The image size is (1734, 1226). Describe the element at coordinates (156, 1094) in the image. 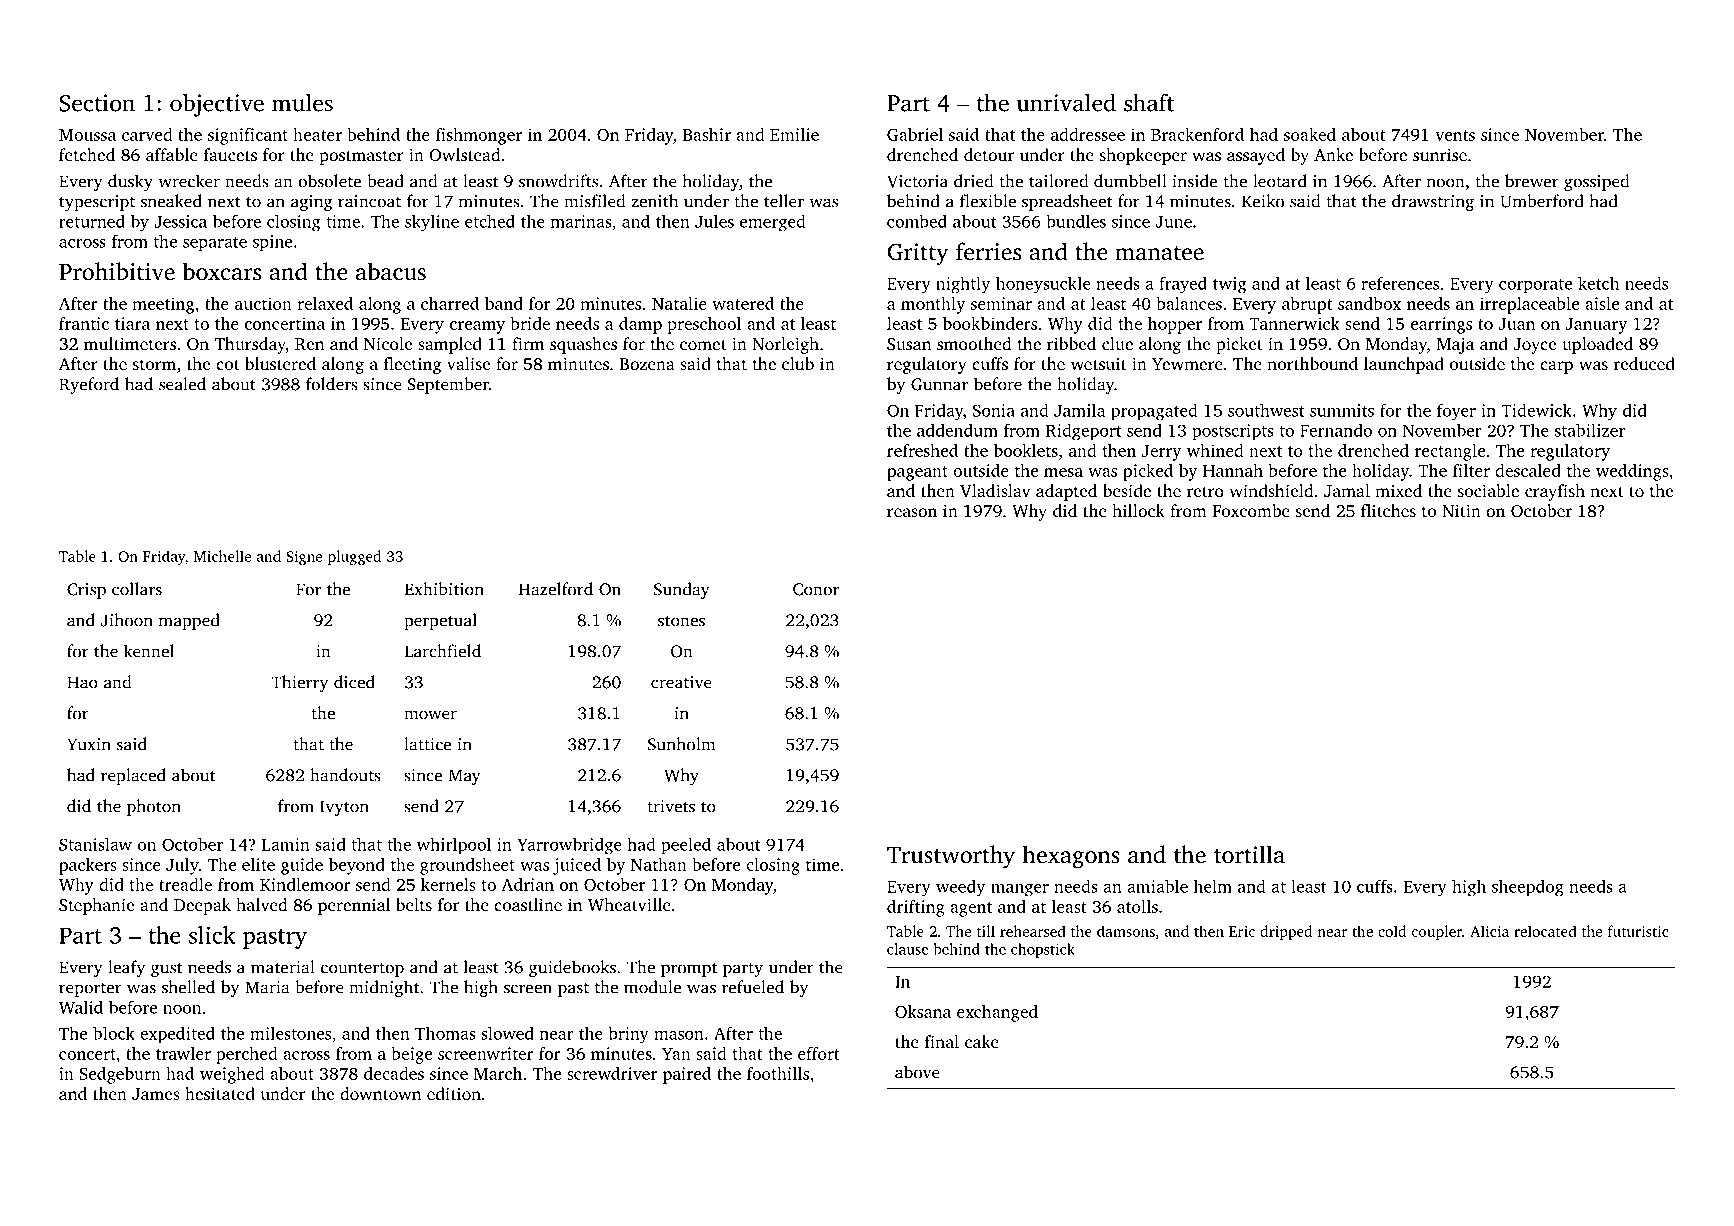

I see `James` at that location.
